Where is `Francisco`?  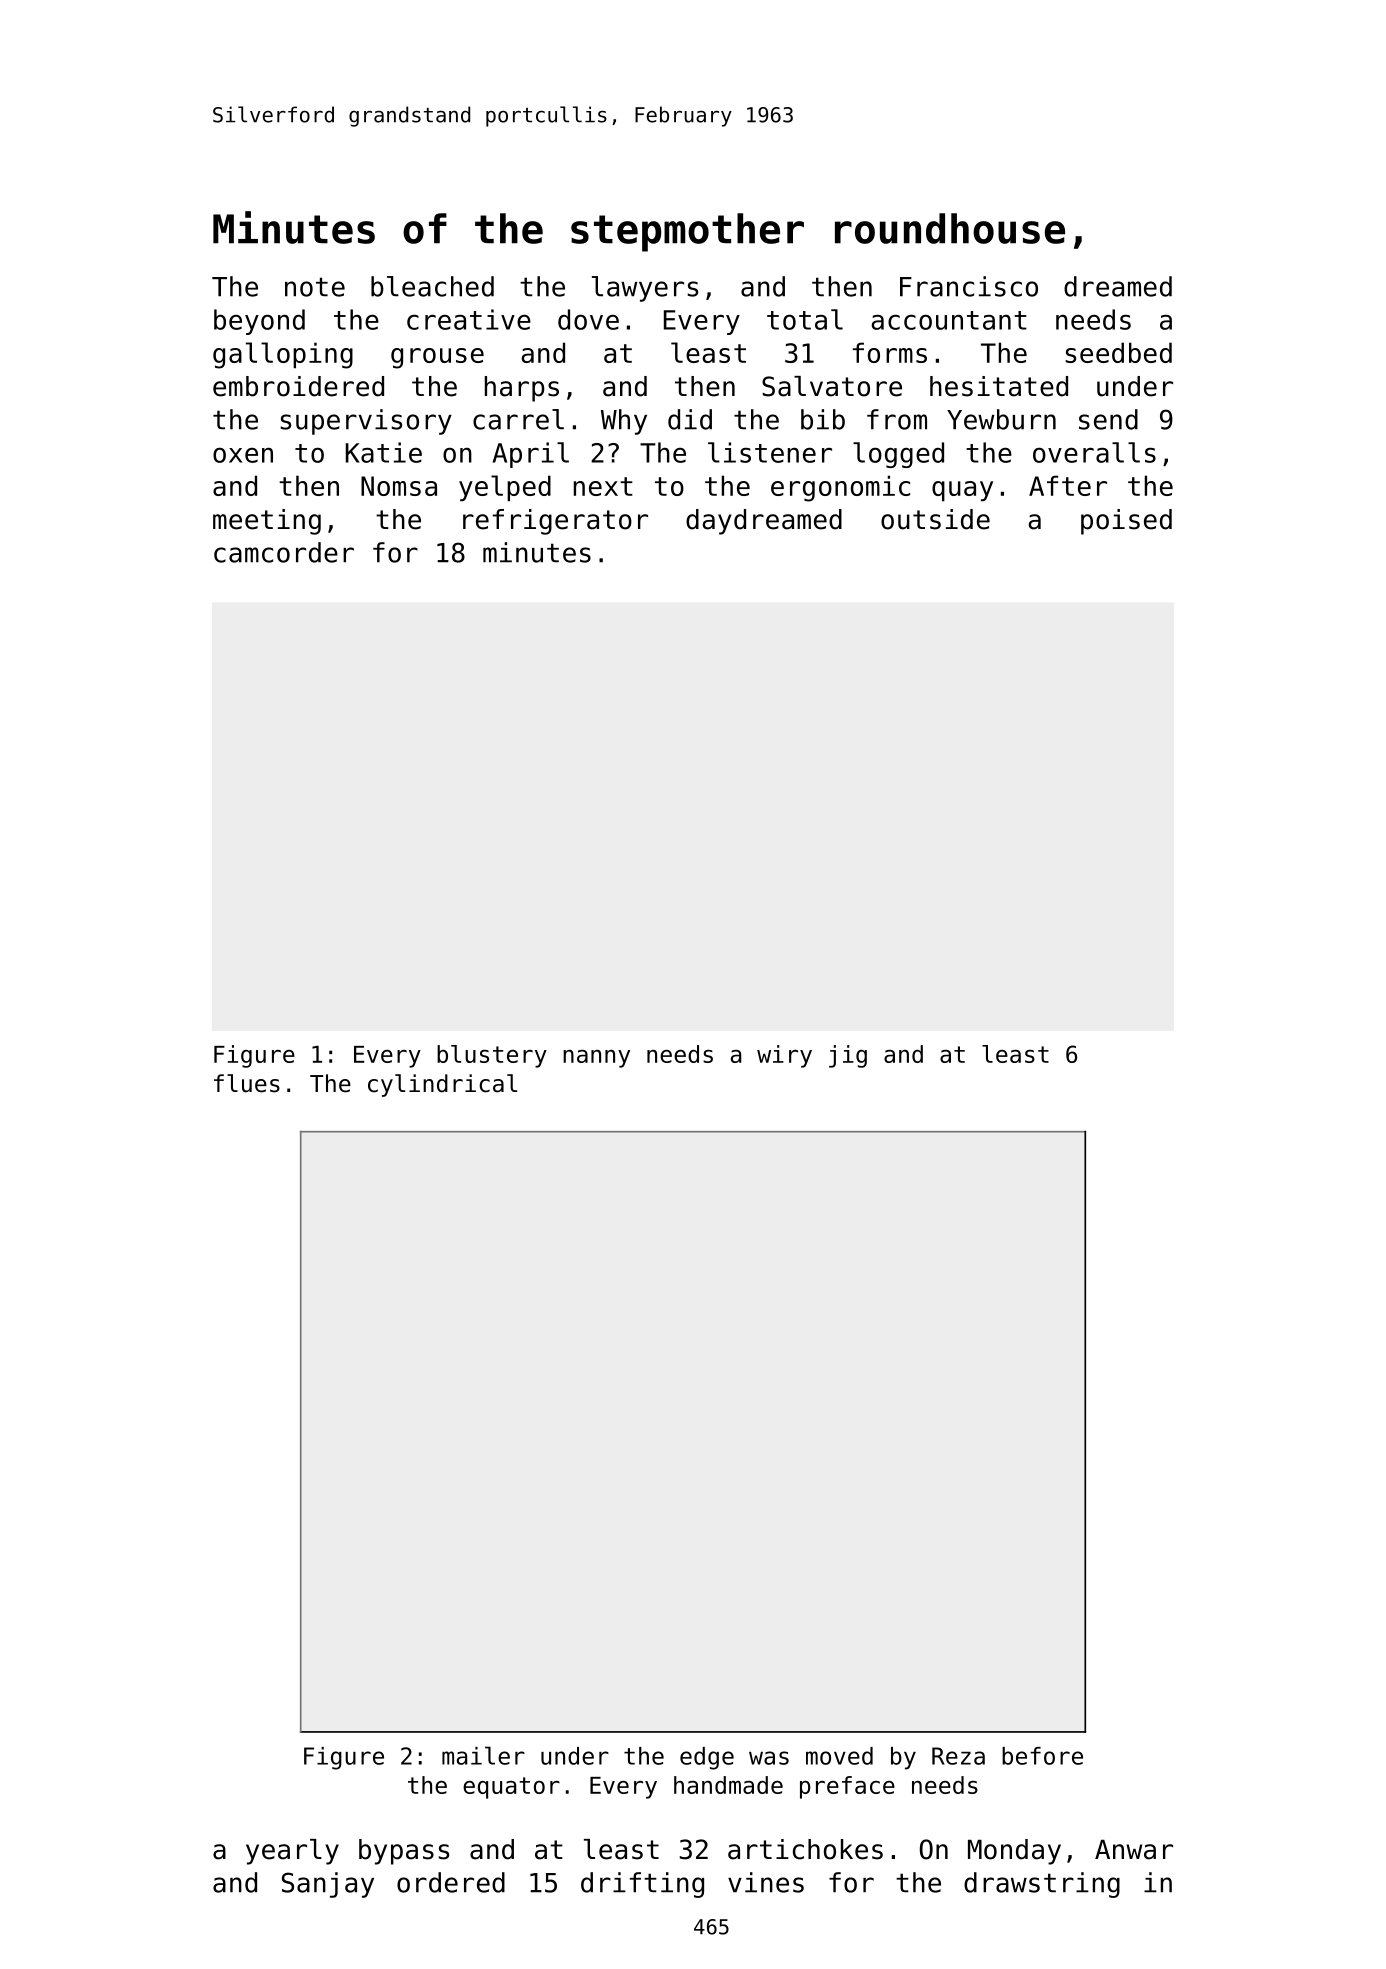
Francisco is located at coordinates (969, 286).
